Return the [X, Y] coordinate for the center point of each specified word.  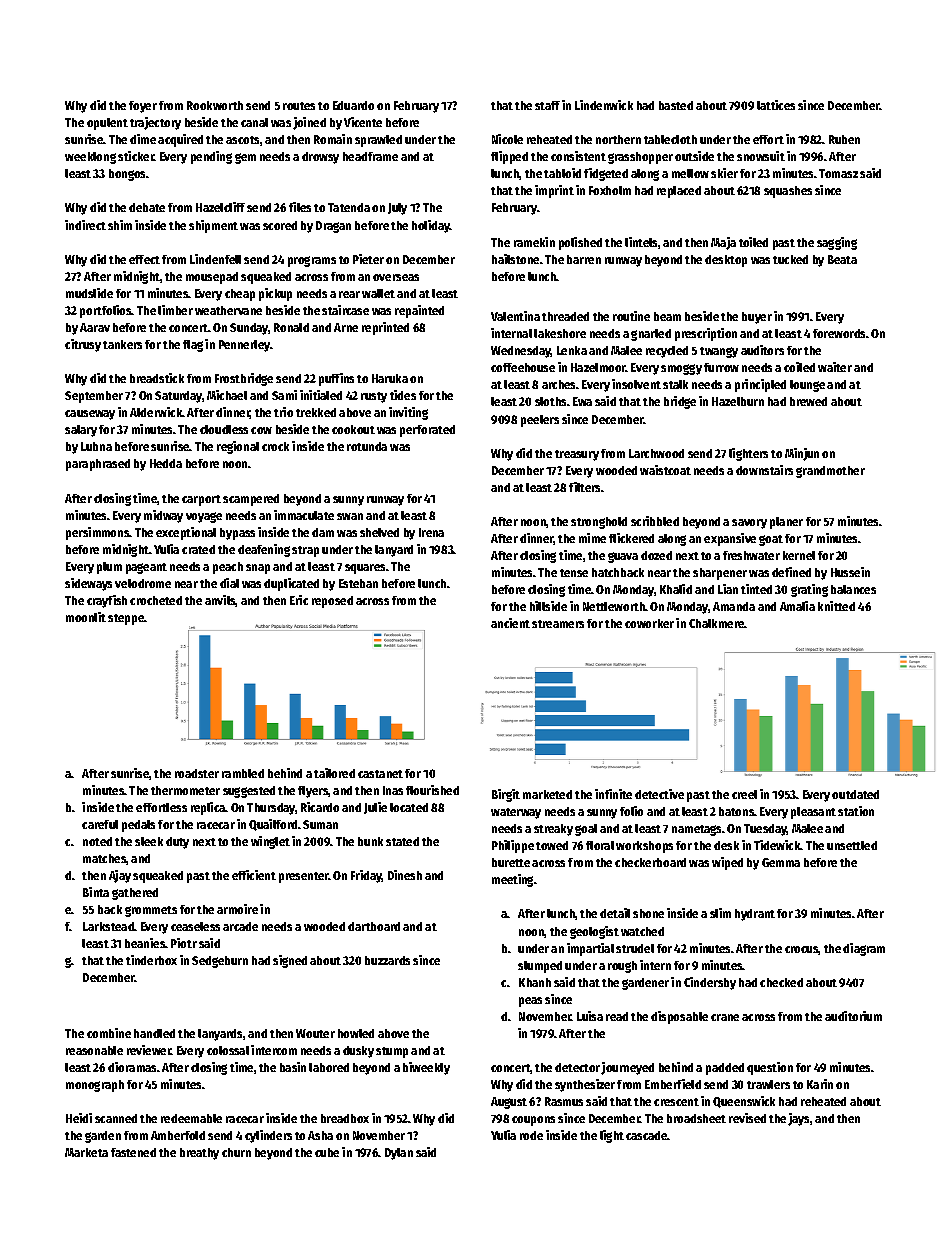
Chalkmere [717, 623]
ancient [510, 623]
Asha [320, 1135]
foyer [143, 107]
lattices [776, 105]
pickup [275, 294]
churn [236, 1152]
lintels [641, 242]
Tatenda [349, 207]
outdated [855, 794]
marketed [547, 794]
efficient [254, 875]
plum [109, 568]
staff [547, 105]
